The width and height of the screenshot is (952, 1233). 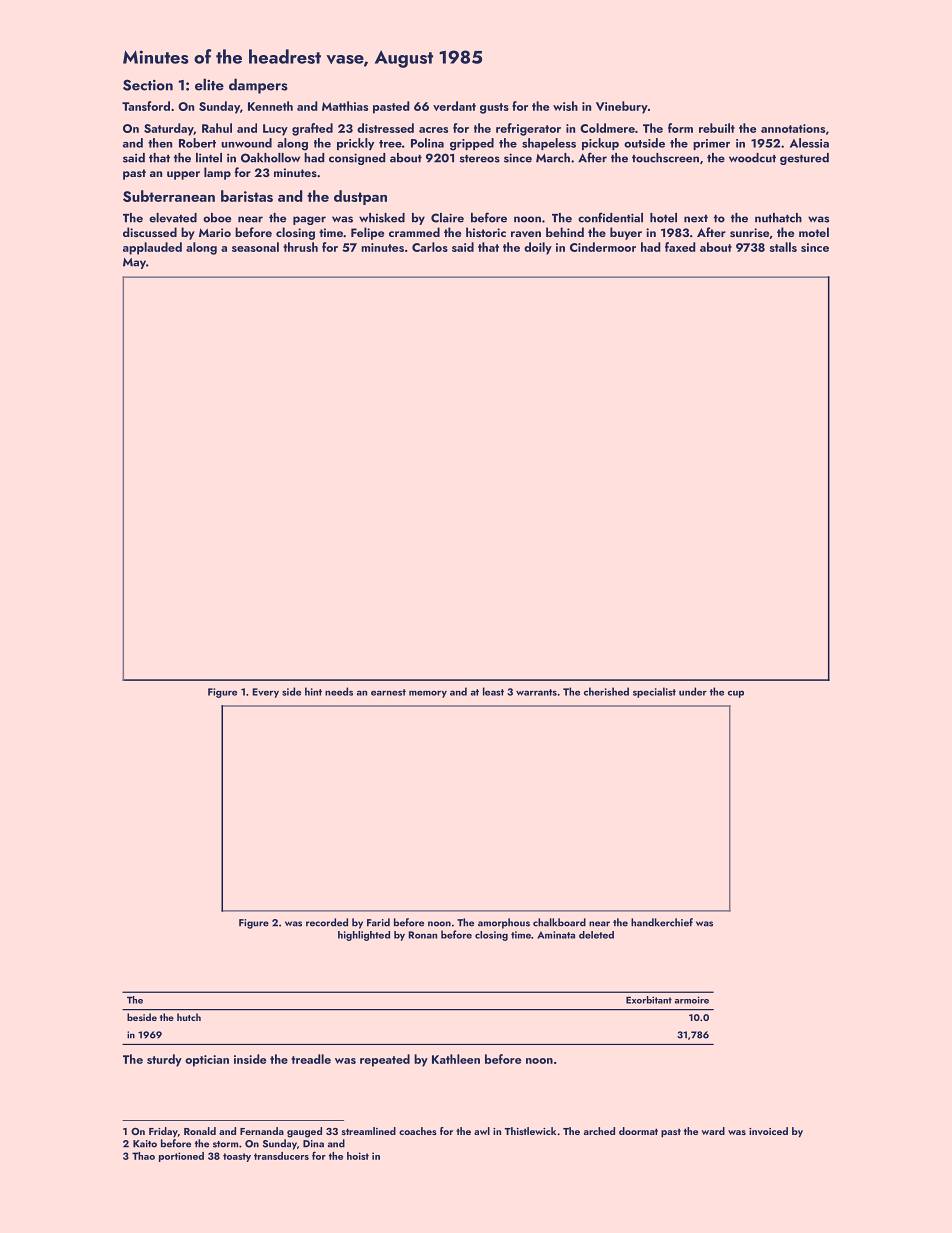 What do you see at coordinates (313, 691) in the screenshot?
I see `hint` at bounding box center [313, 691].
